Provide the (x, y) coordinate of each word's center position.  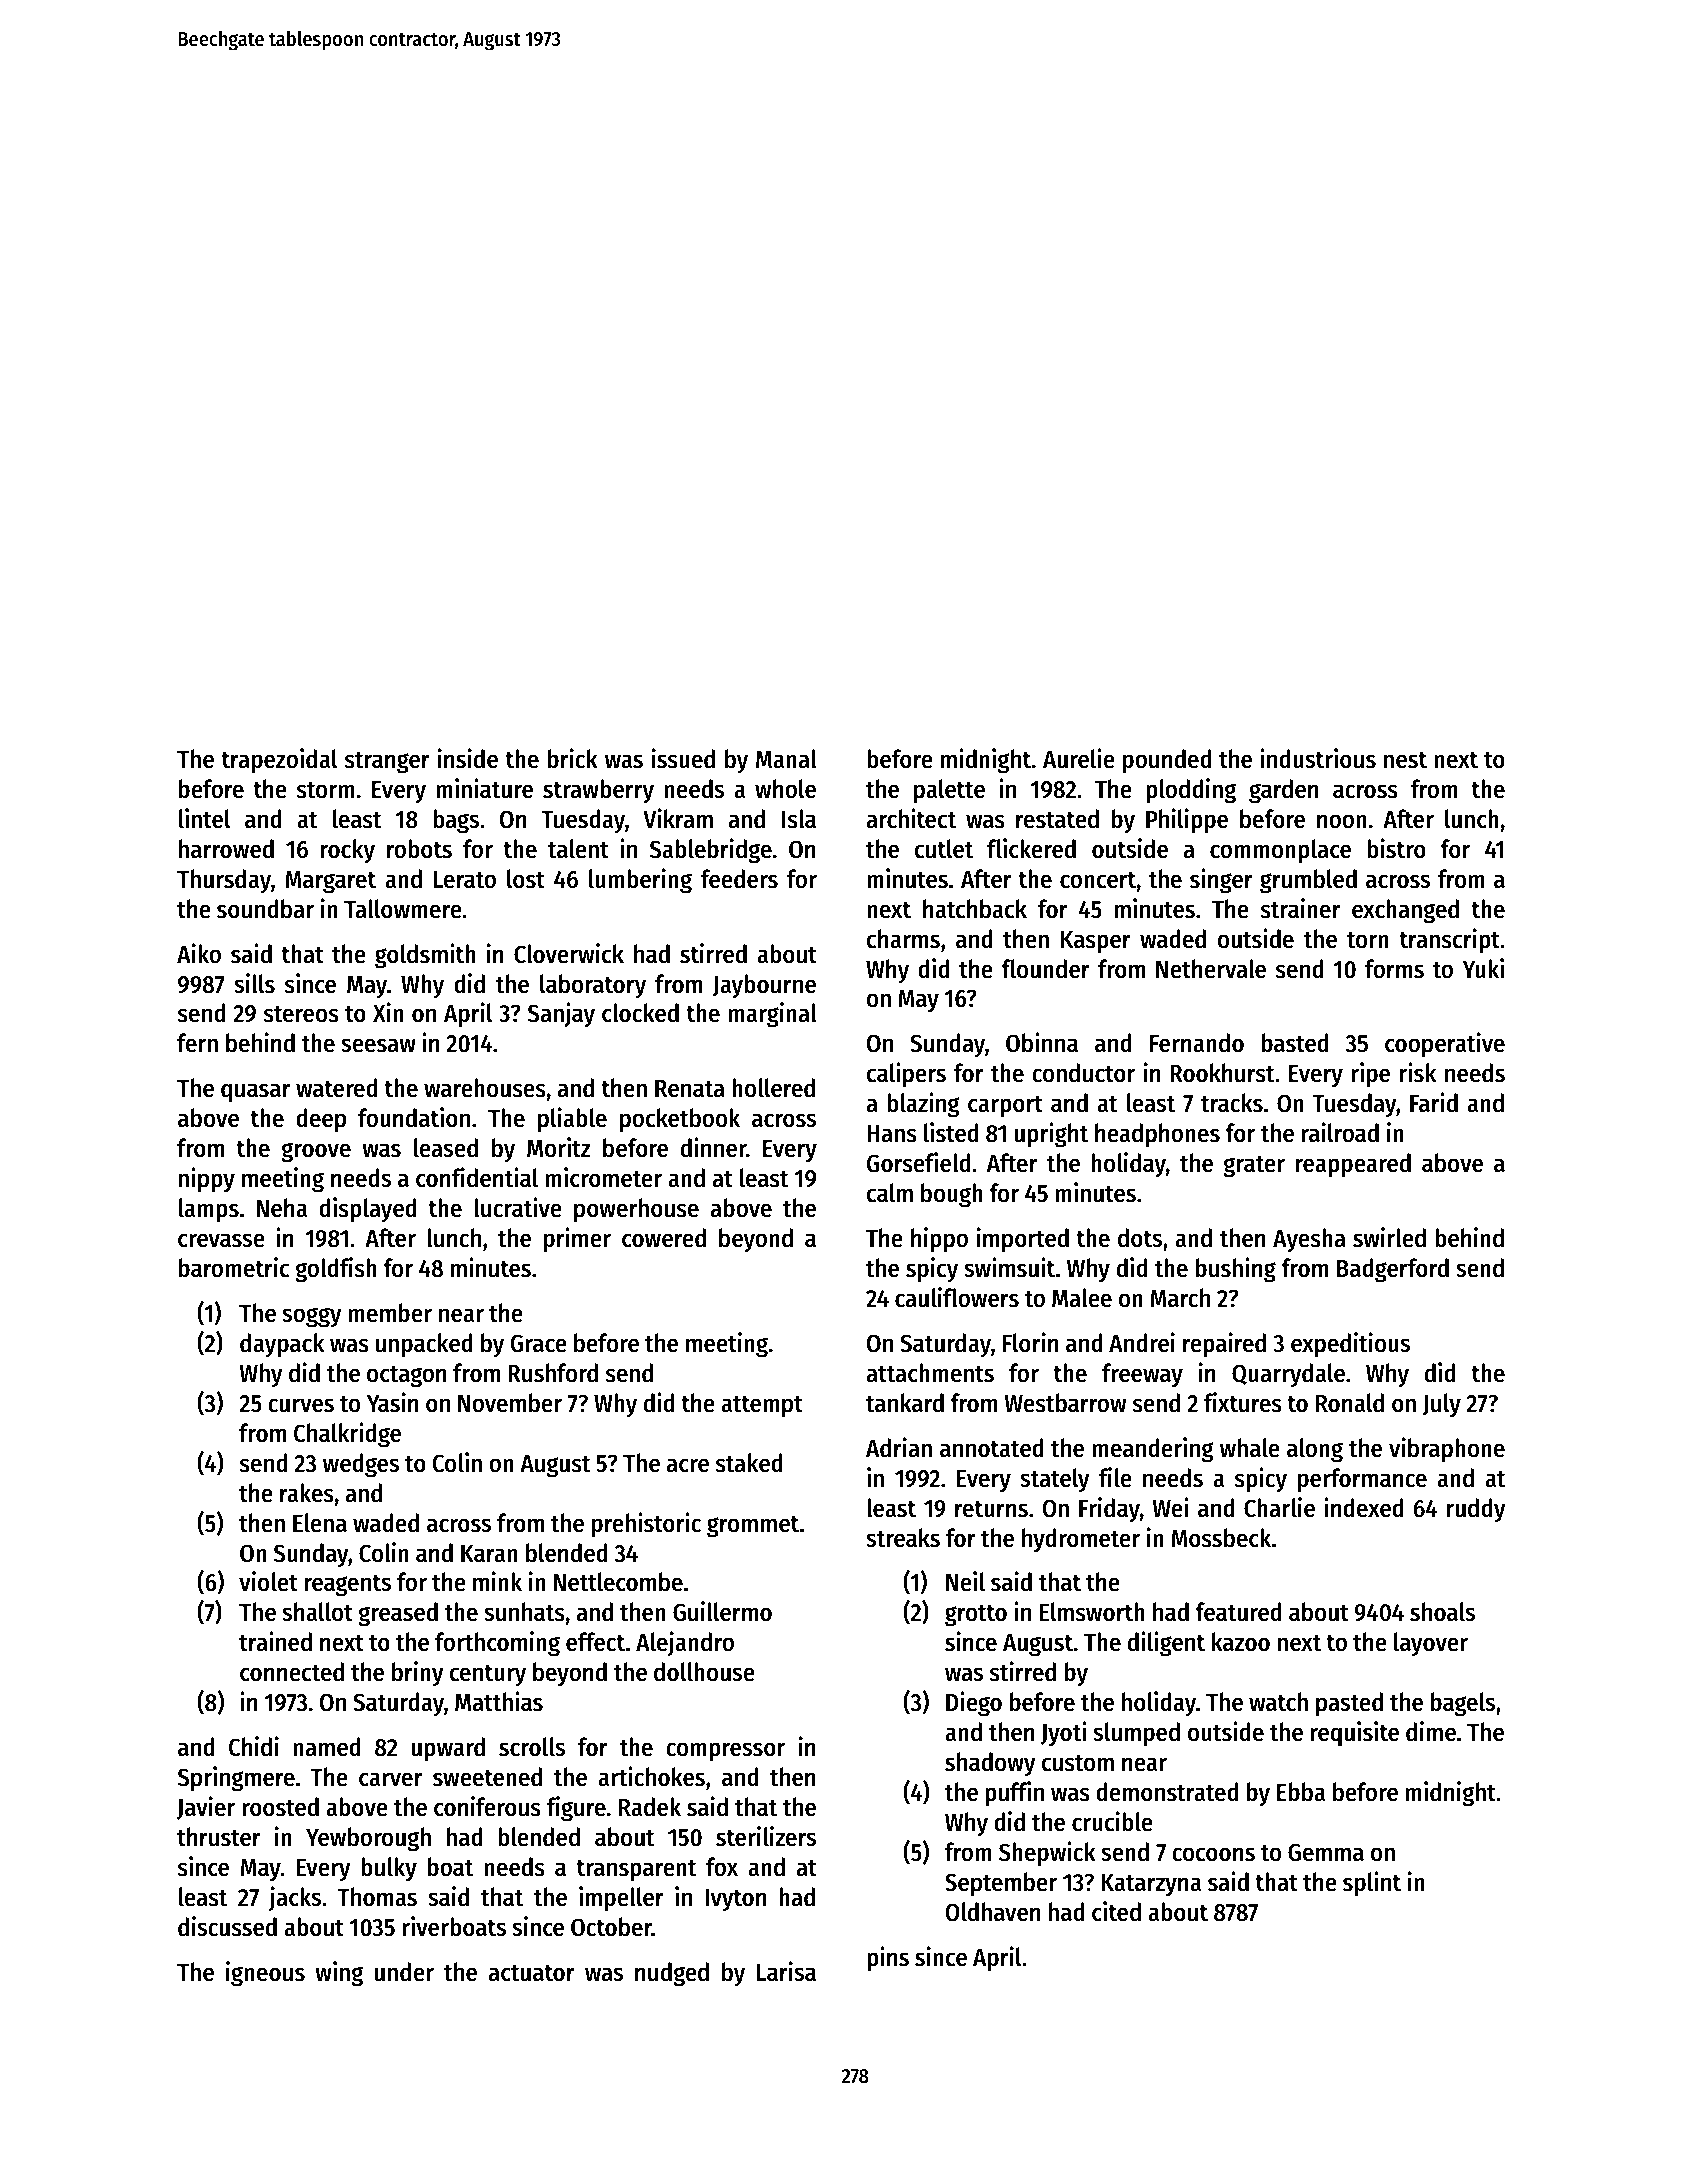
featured (1238, 1612)
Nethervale (1211, 969)
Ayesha (1309, 1240)
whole (785, 789)
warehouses (485, 1088)
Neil (965, 1581)
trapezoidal (279, 761)
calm (890, 1193)
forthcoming (497, 1644)
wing (339, 1974)
